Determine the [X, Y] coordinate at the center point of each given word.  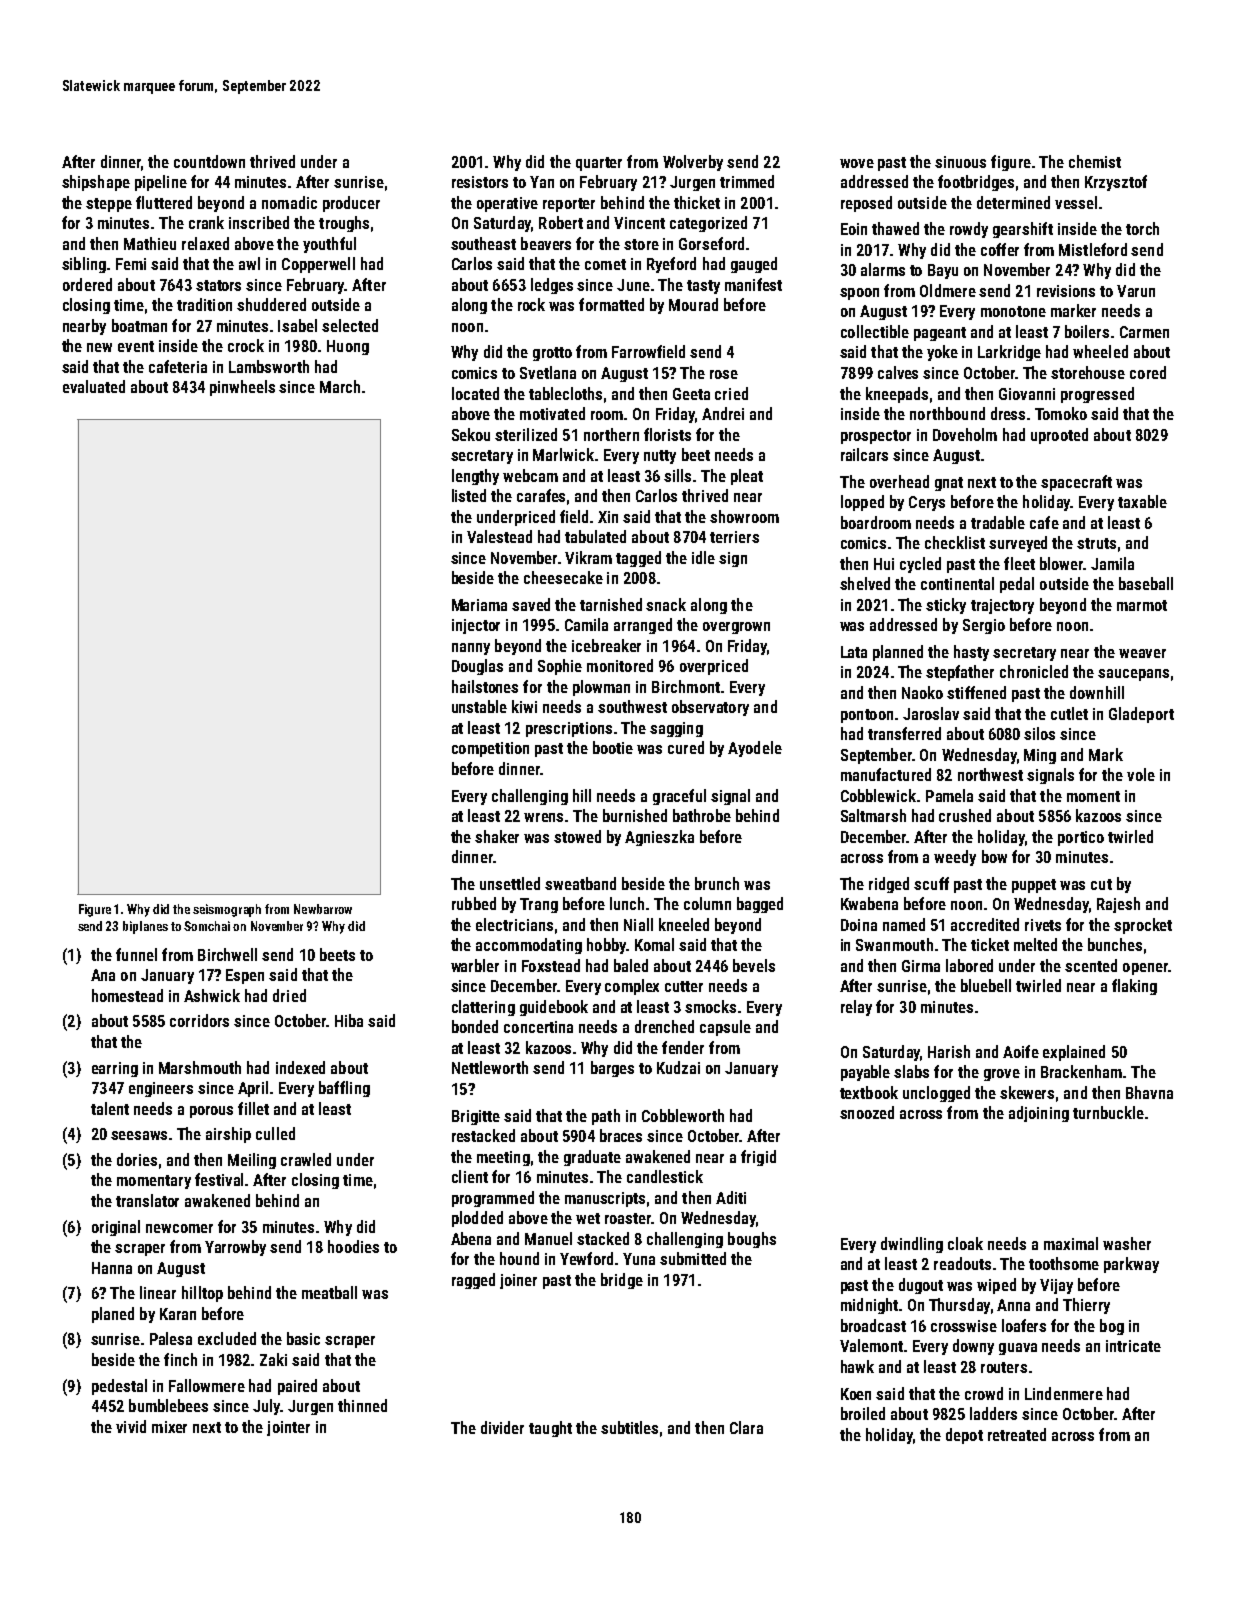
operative [507, 204]
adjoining [1039, 1114]
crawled [306, 1159]
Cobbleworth [683, 1115]
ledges [552, 286]
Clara [746, 1427]
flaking [1134, 987]
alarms [883, 269]
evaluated [94, 386]
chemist [1095, 161]
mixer [169, 1427]
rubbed [474, 903]
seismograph [227, 910]
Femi [131, 264]
